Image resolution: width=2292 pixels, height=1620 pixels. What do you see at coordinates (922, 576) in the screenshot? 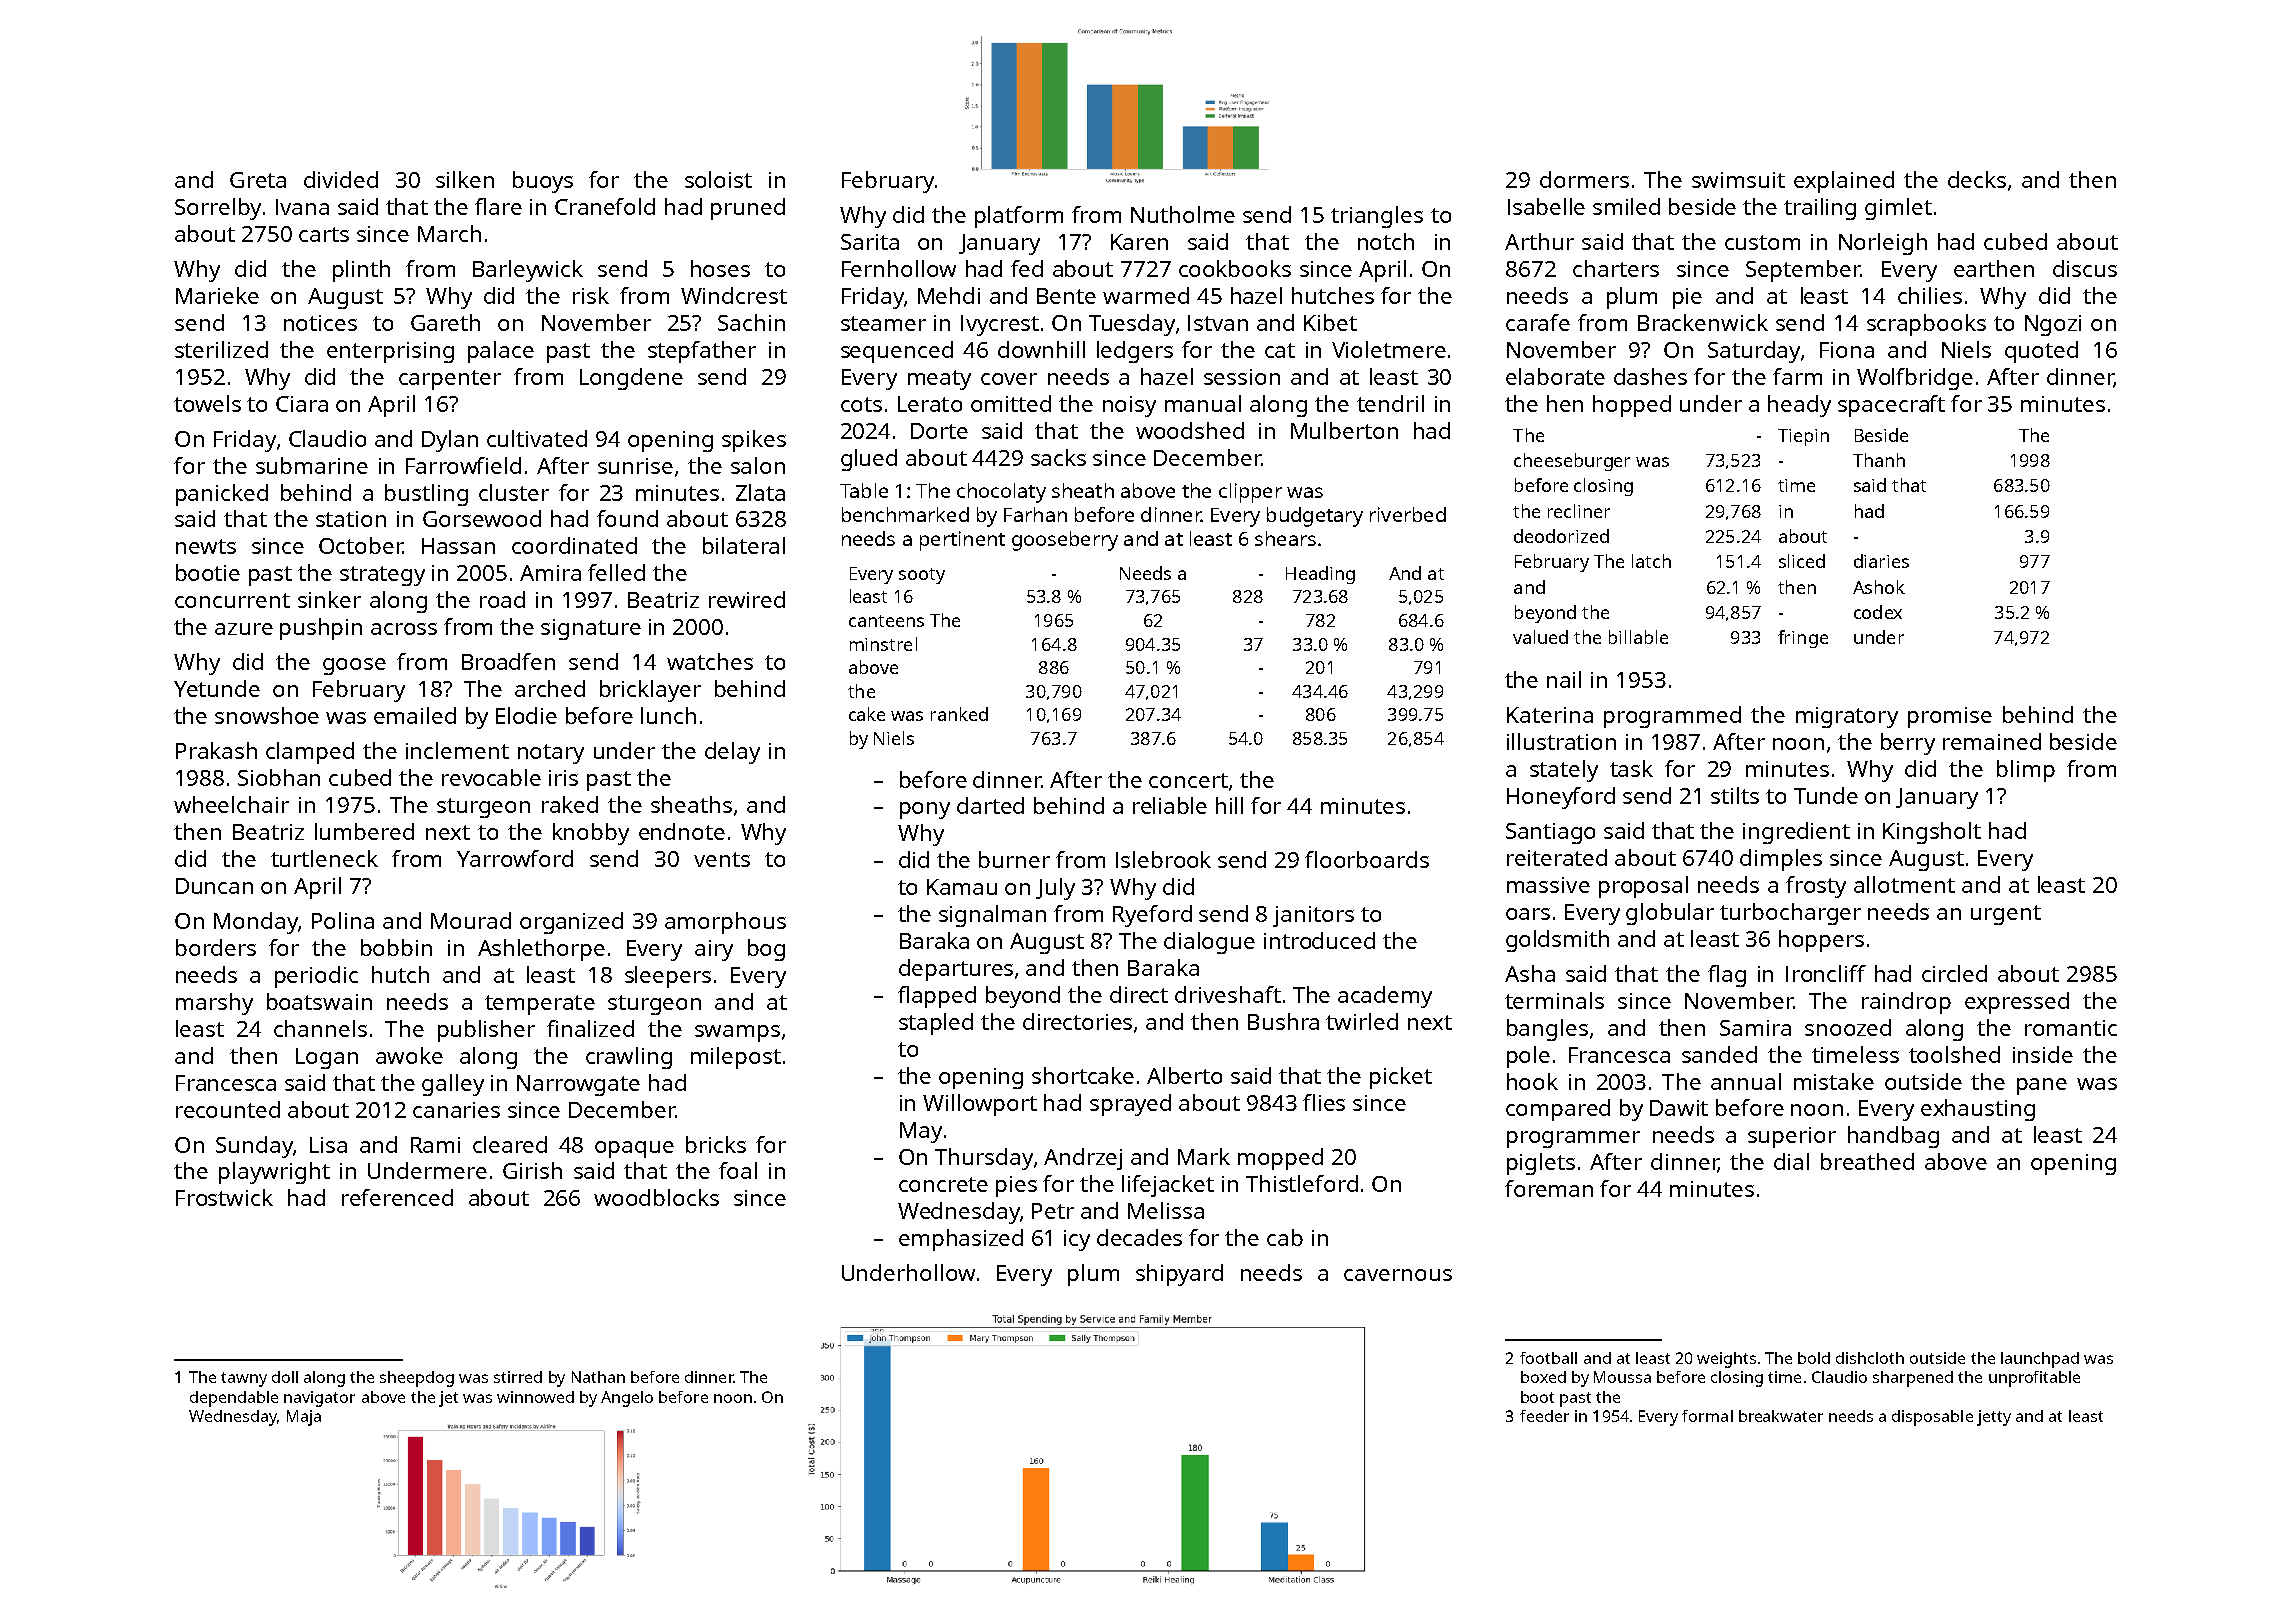
I see `sooty` at bounding box center [922, 576].
